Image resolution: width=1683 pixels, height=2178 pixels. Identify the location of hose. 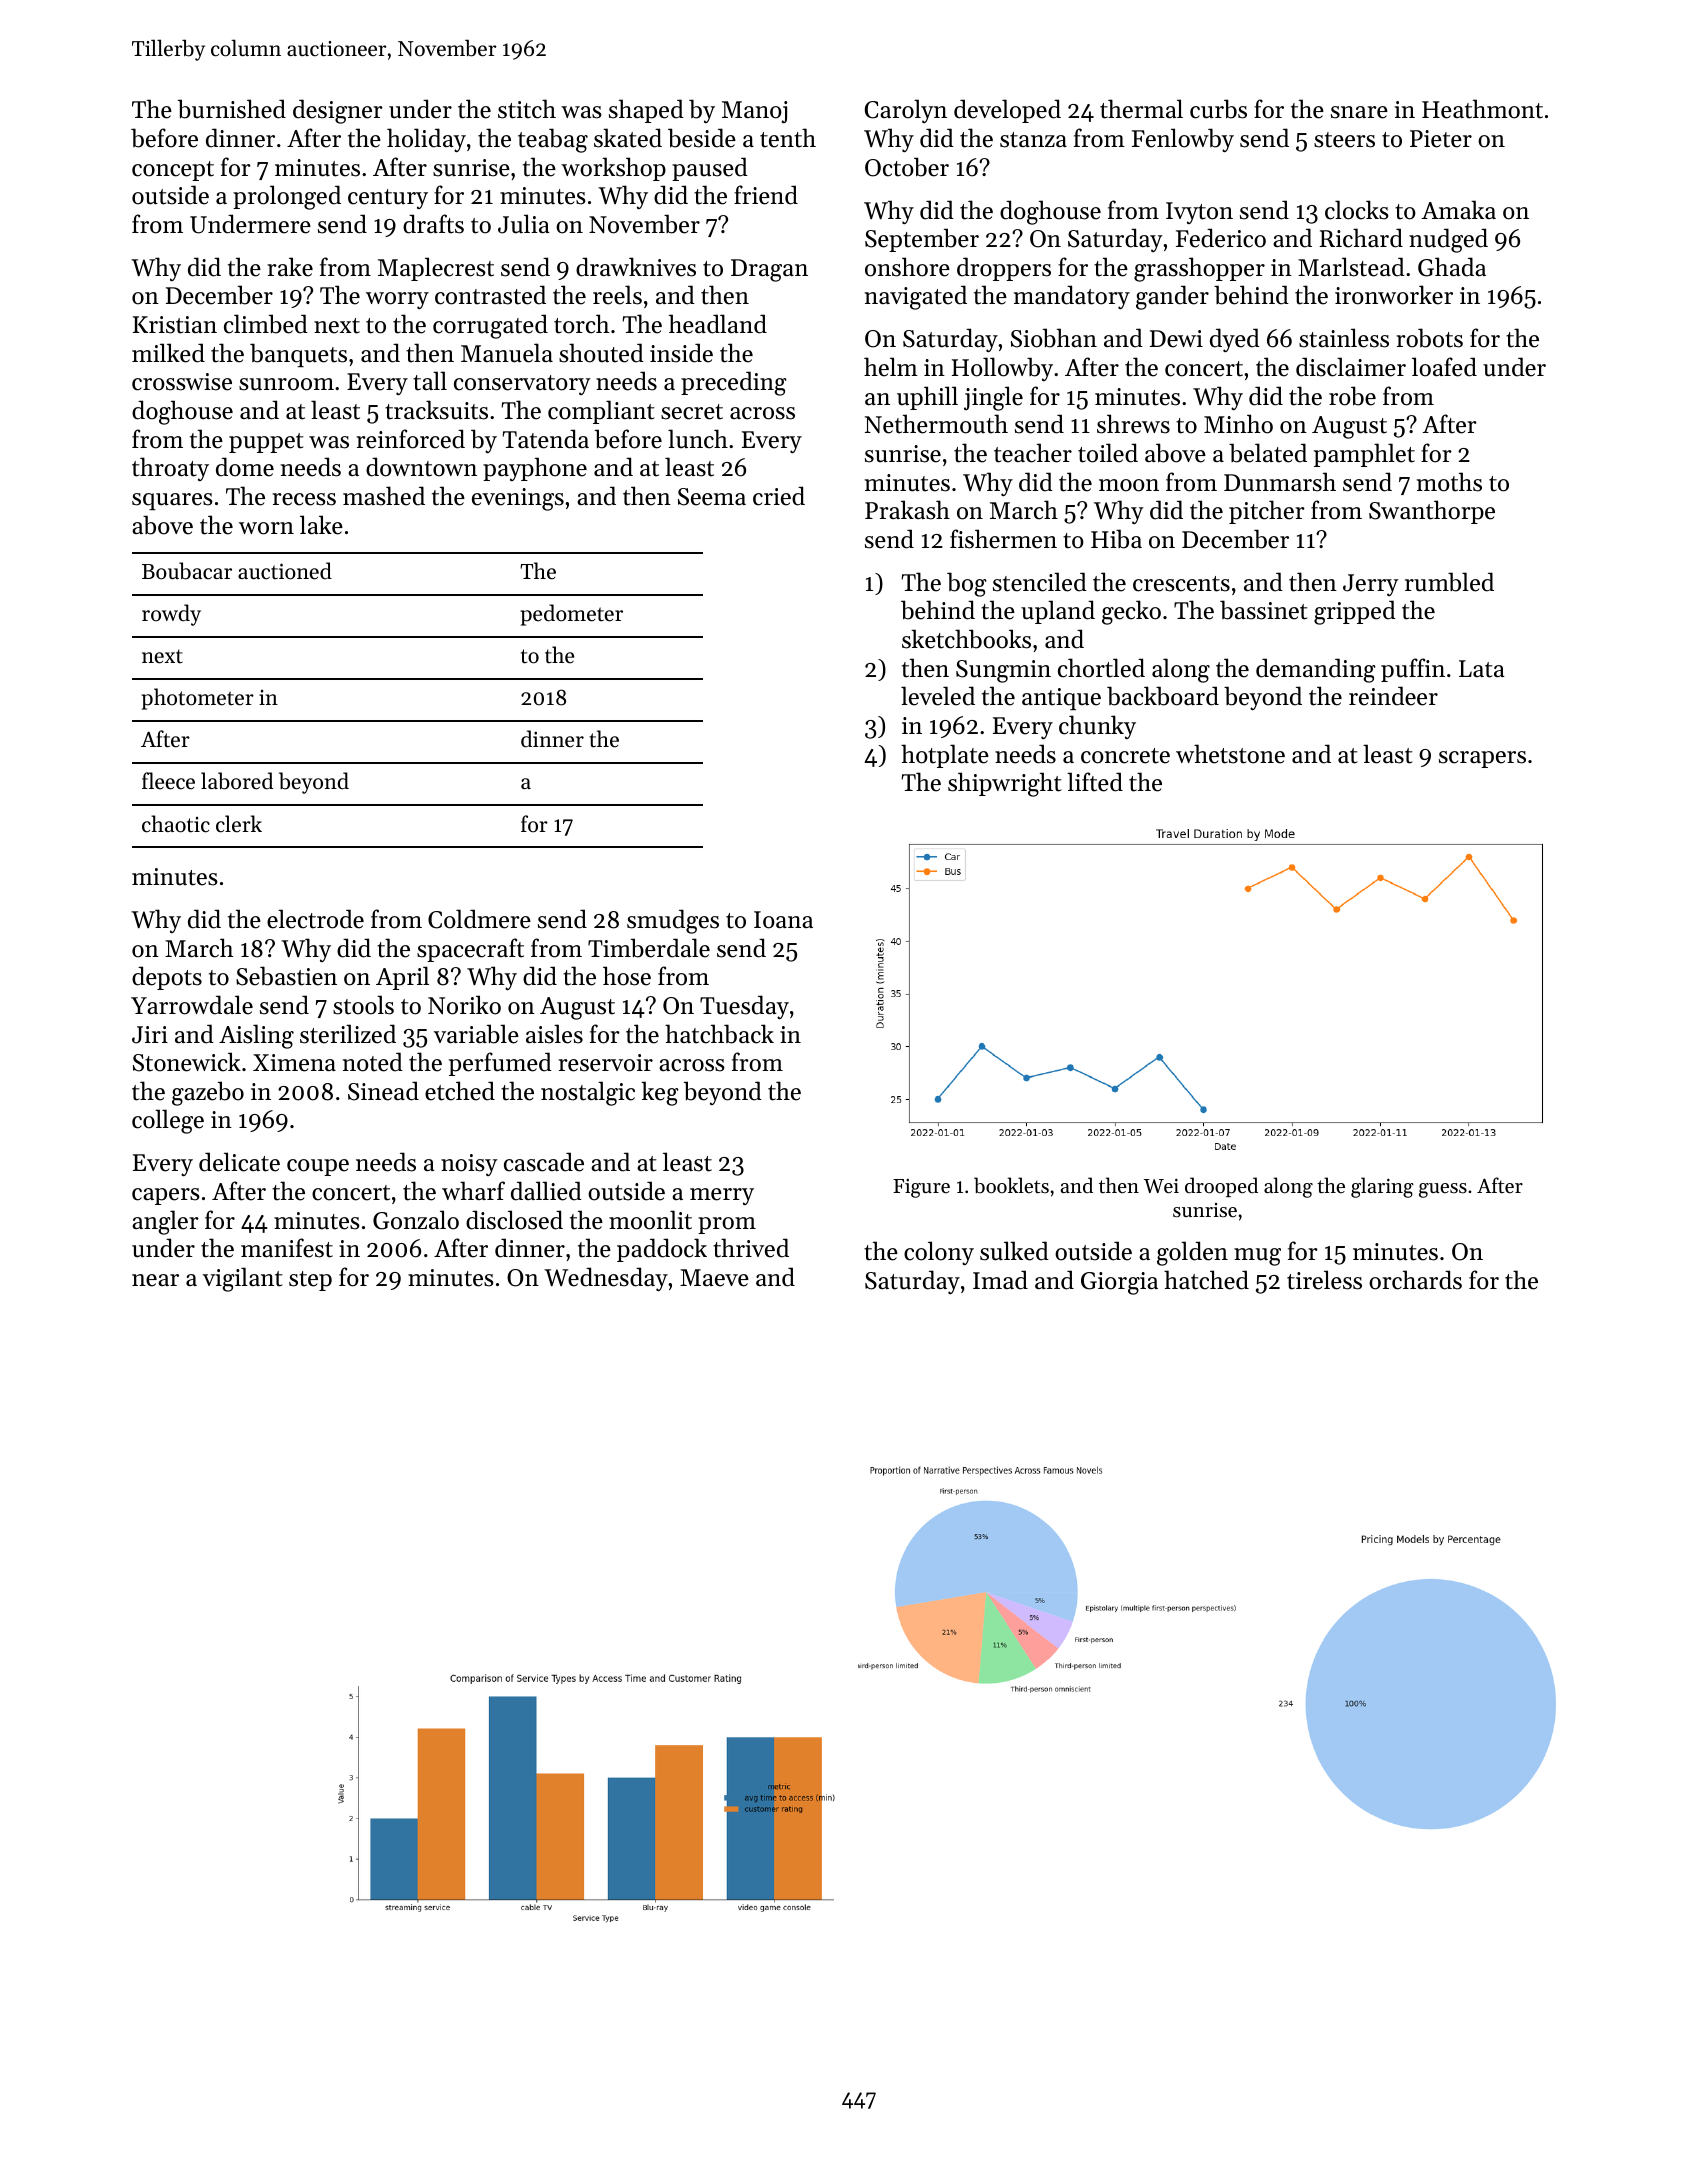
(627, 976).
